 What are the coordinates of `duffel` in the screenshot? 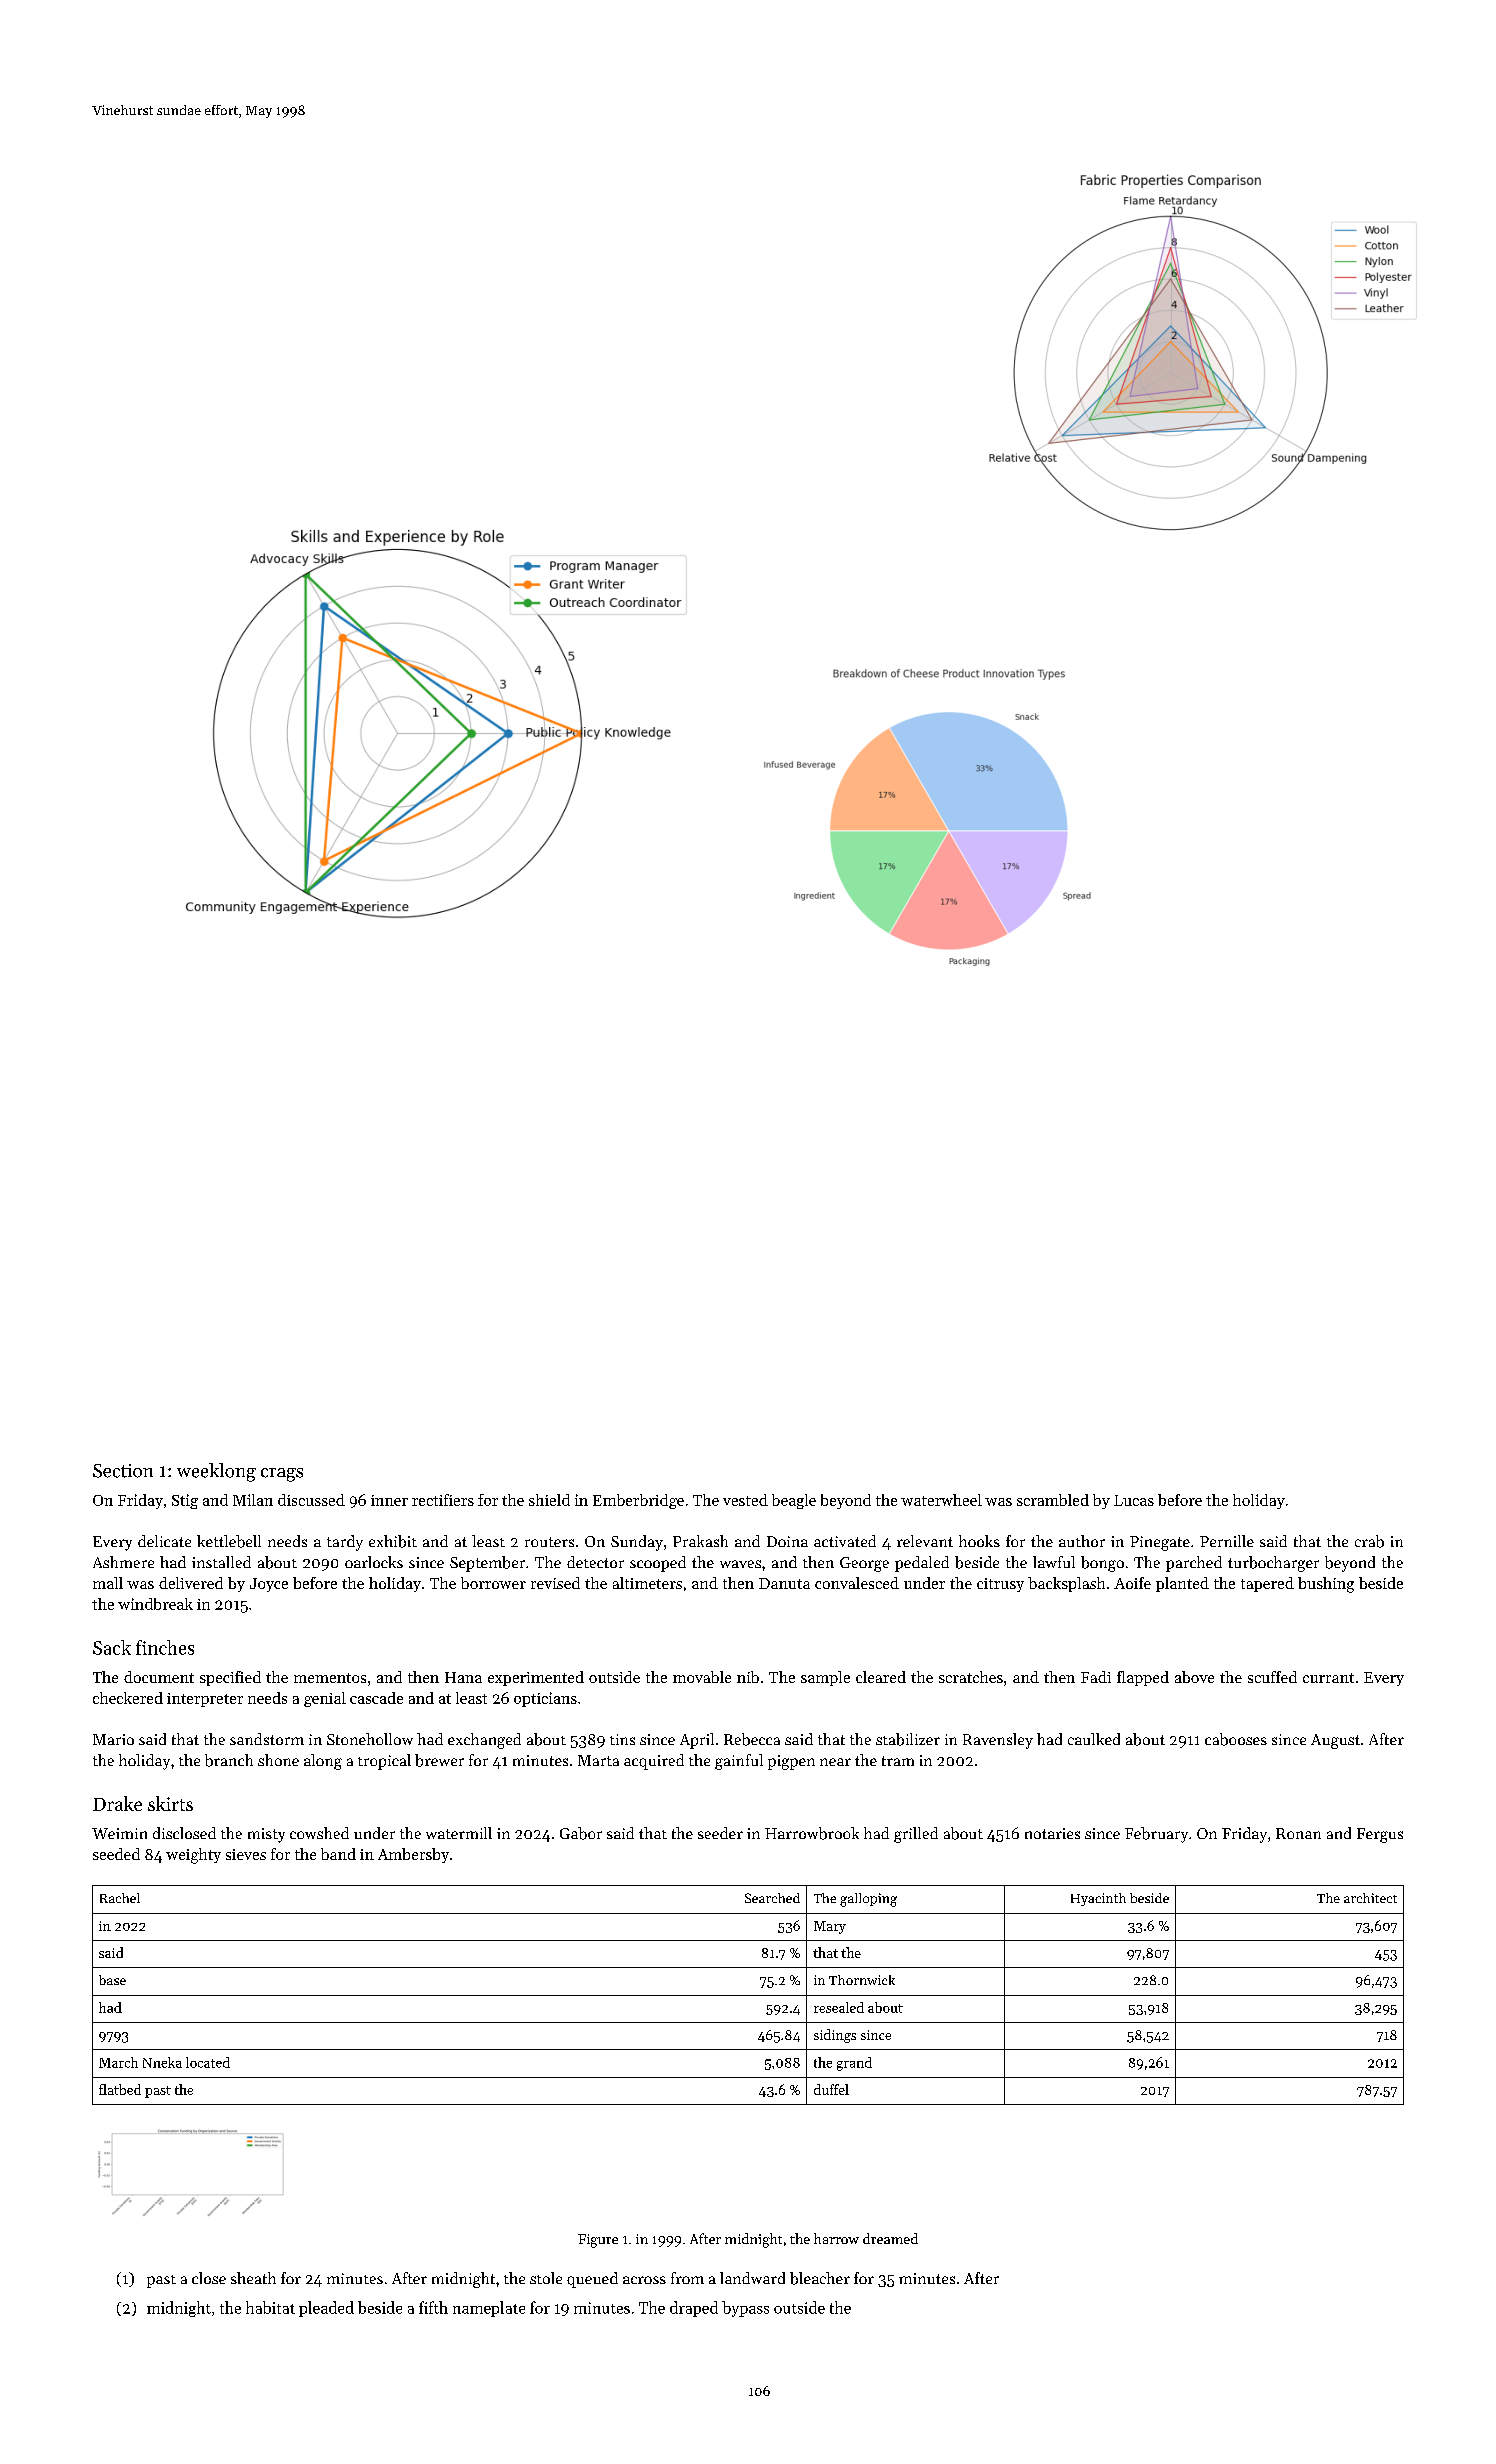 It's located at (831, 2089).
